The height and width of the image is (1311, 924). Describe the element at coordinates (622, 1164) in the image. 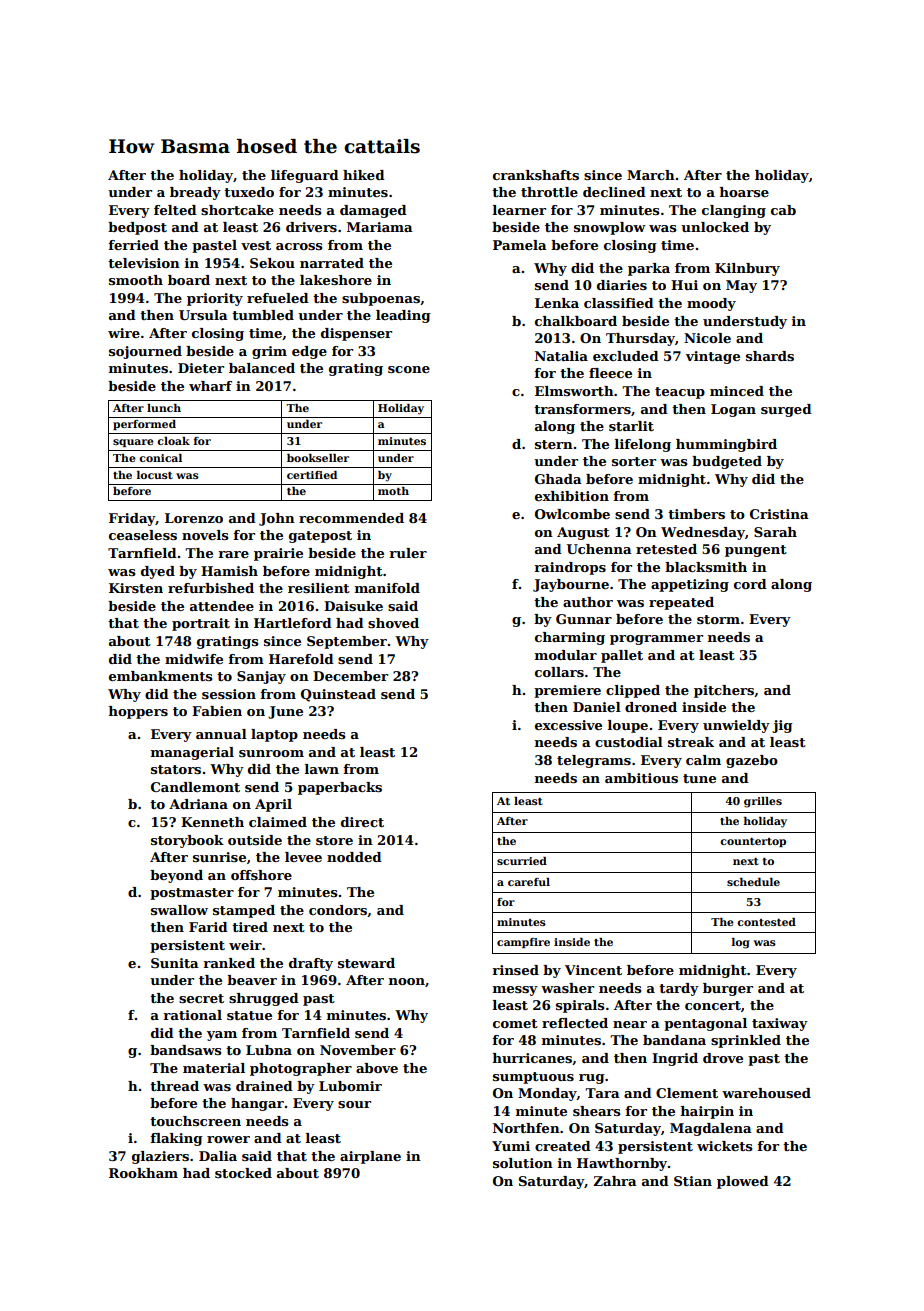

I see `Hawthornby` at that location.
